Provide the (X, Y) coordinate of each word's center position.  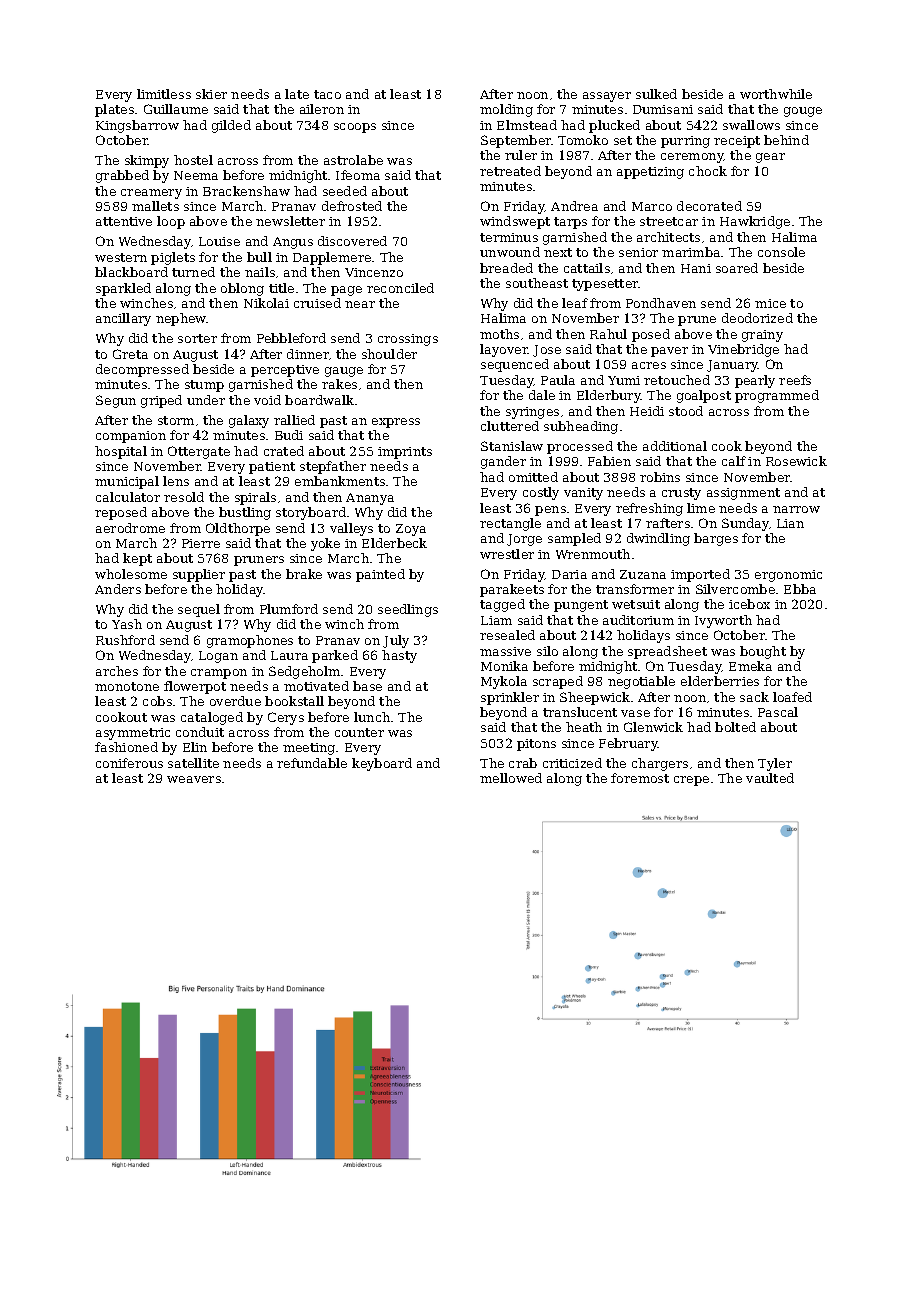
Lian (790, 523)
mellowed (511, 778)
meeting (309, 749)
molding (506, 110)
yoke (325, 544)
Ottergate (199, 452)
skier (211, 94)
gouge (803, 112)
